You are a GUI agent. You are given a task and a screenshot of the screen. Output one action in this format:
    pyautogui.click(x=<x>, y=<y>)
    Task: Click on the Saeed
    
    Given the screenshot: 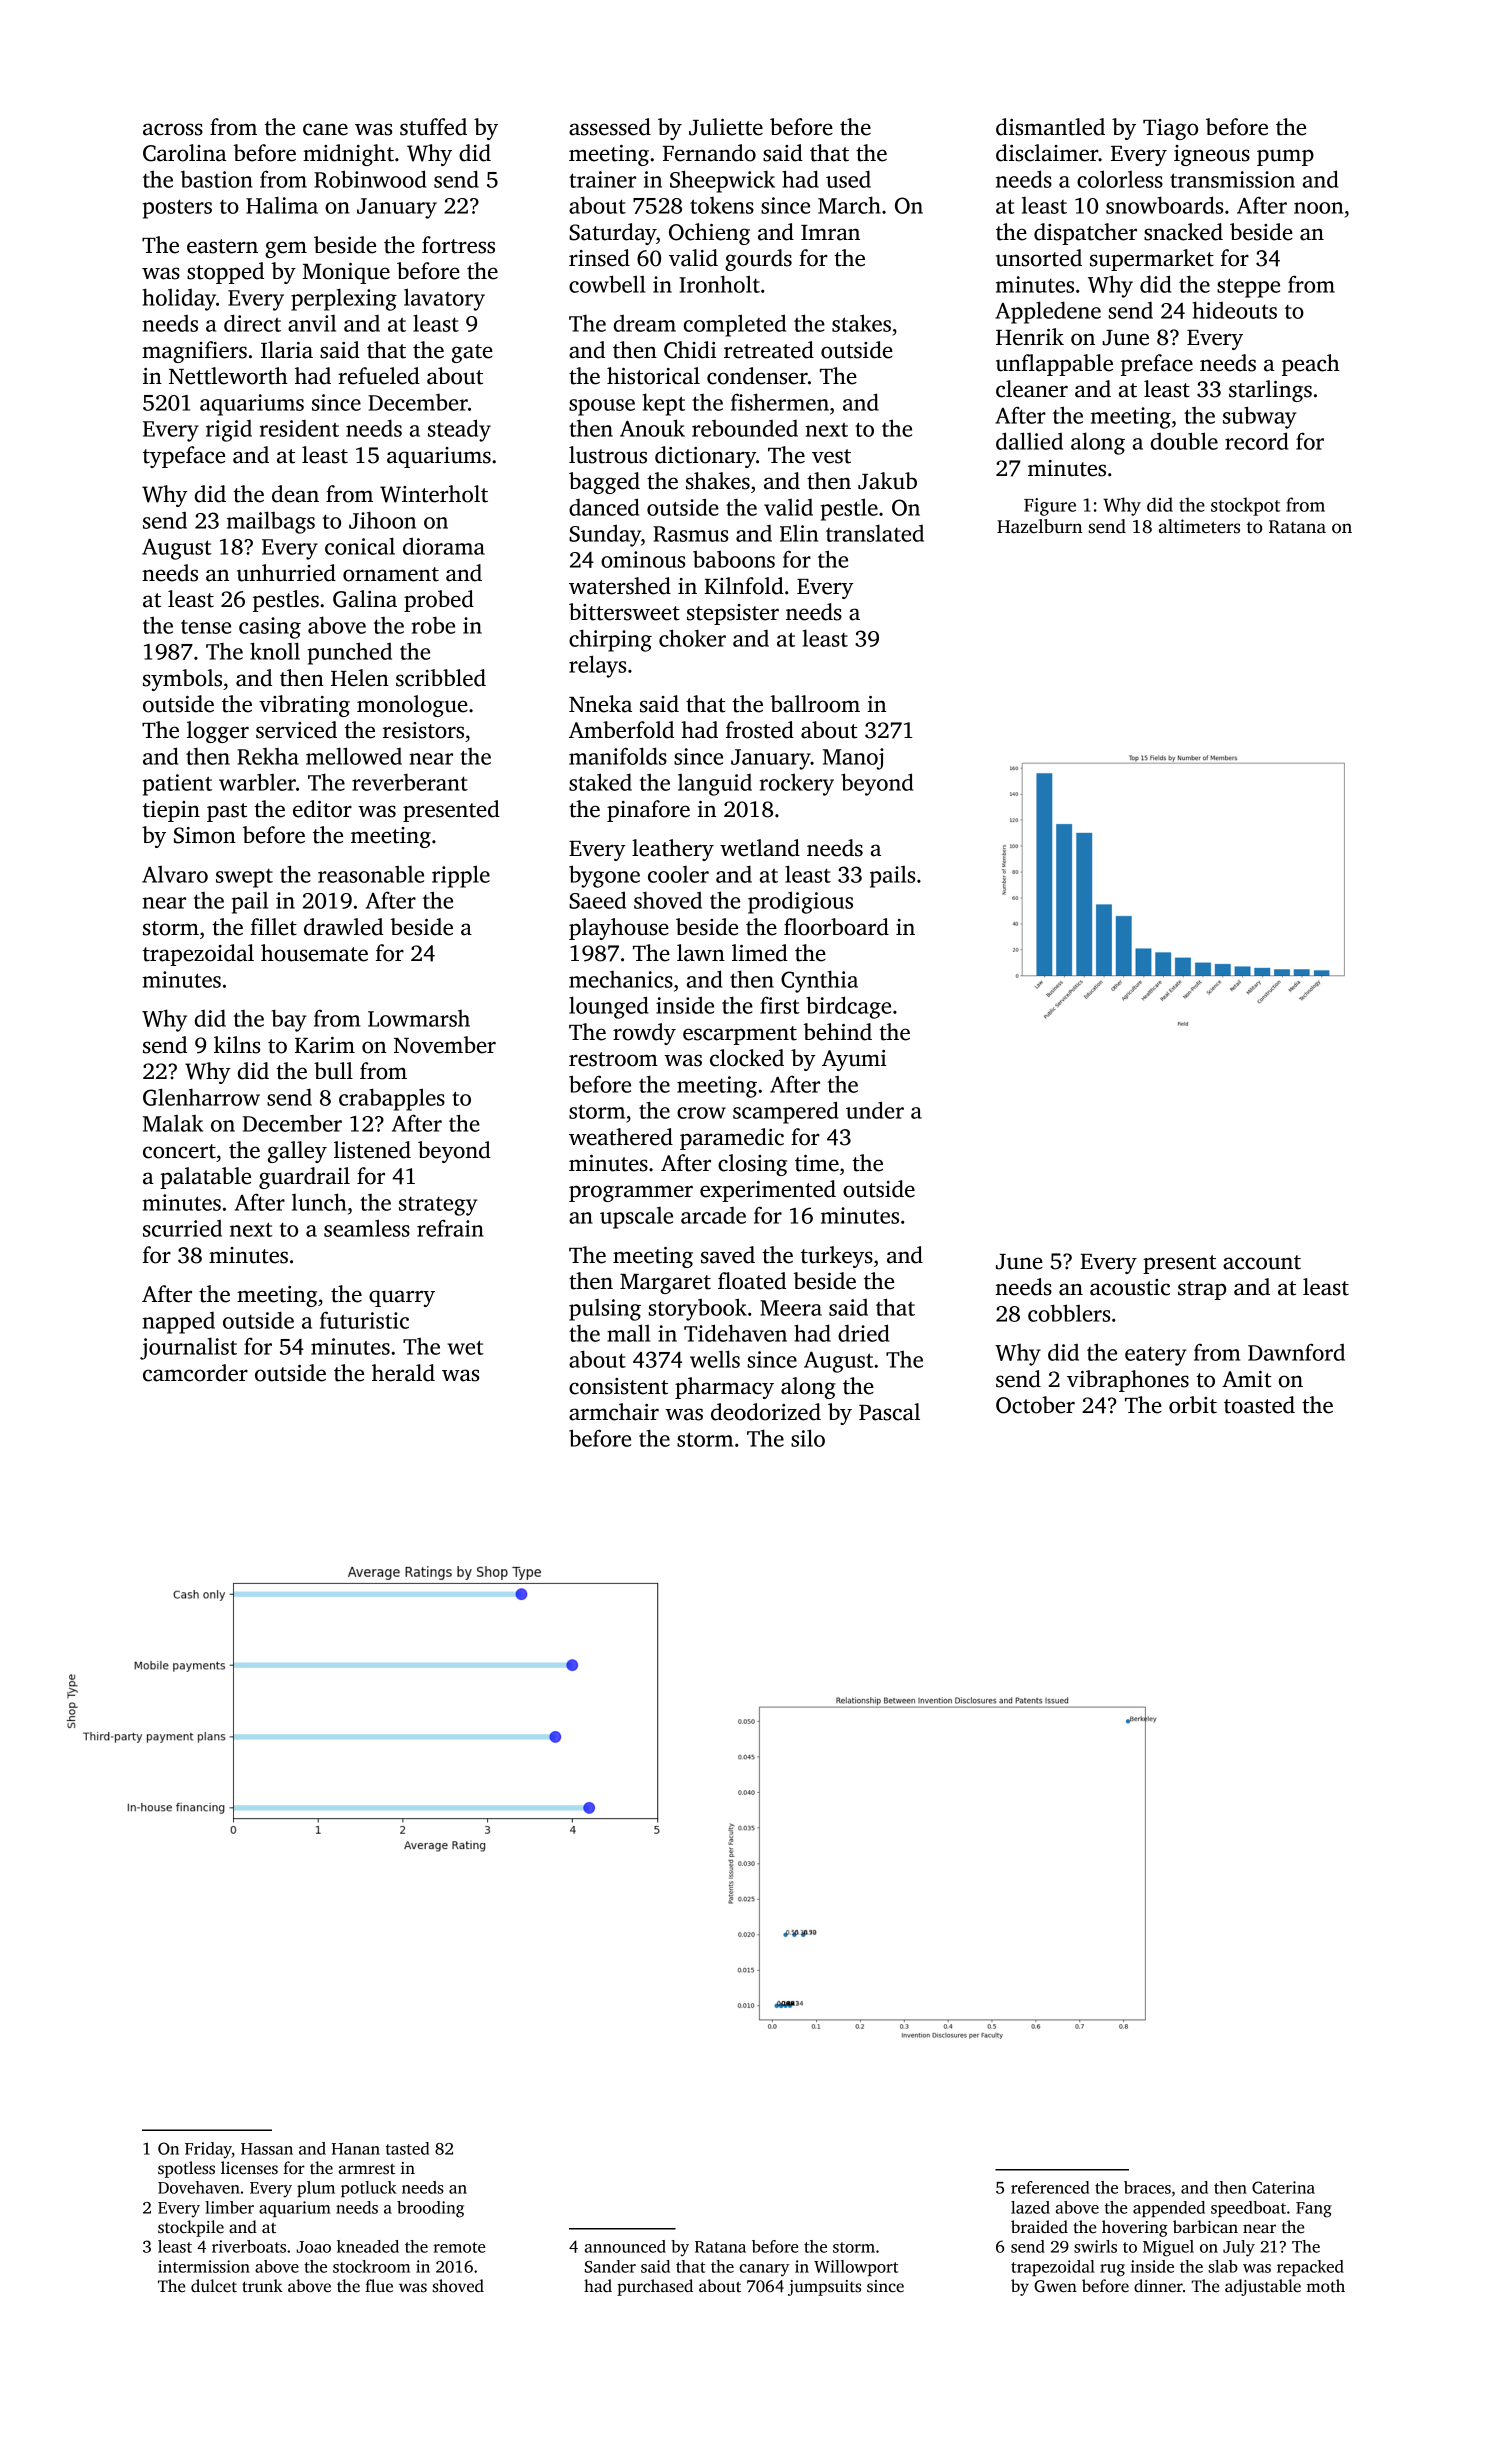 What is the action you would take?
    pyautogui.click(x=597, y=900)
